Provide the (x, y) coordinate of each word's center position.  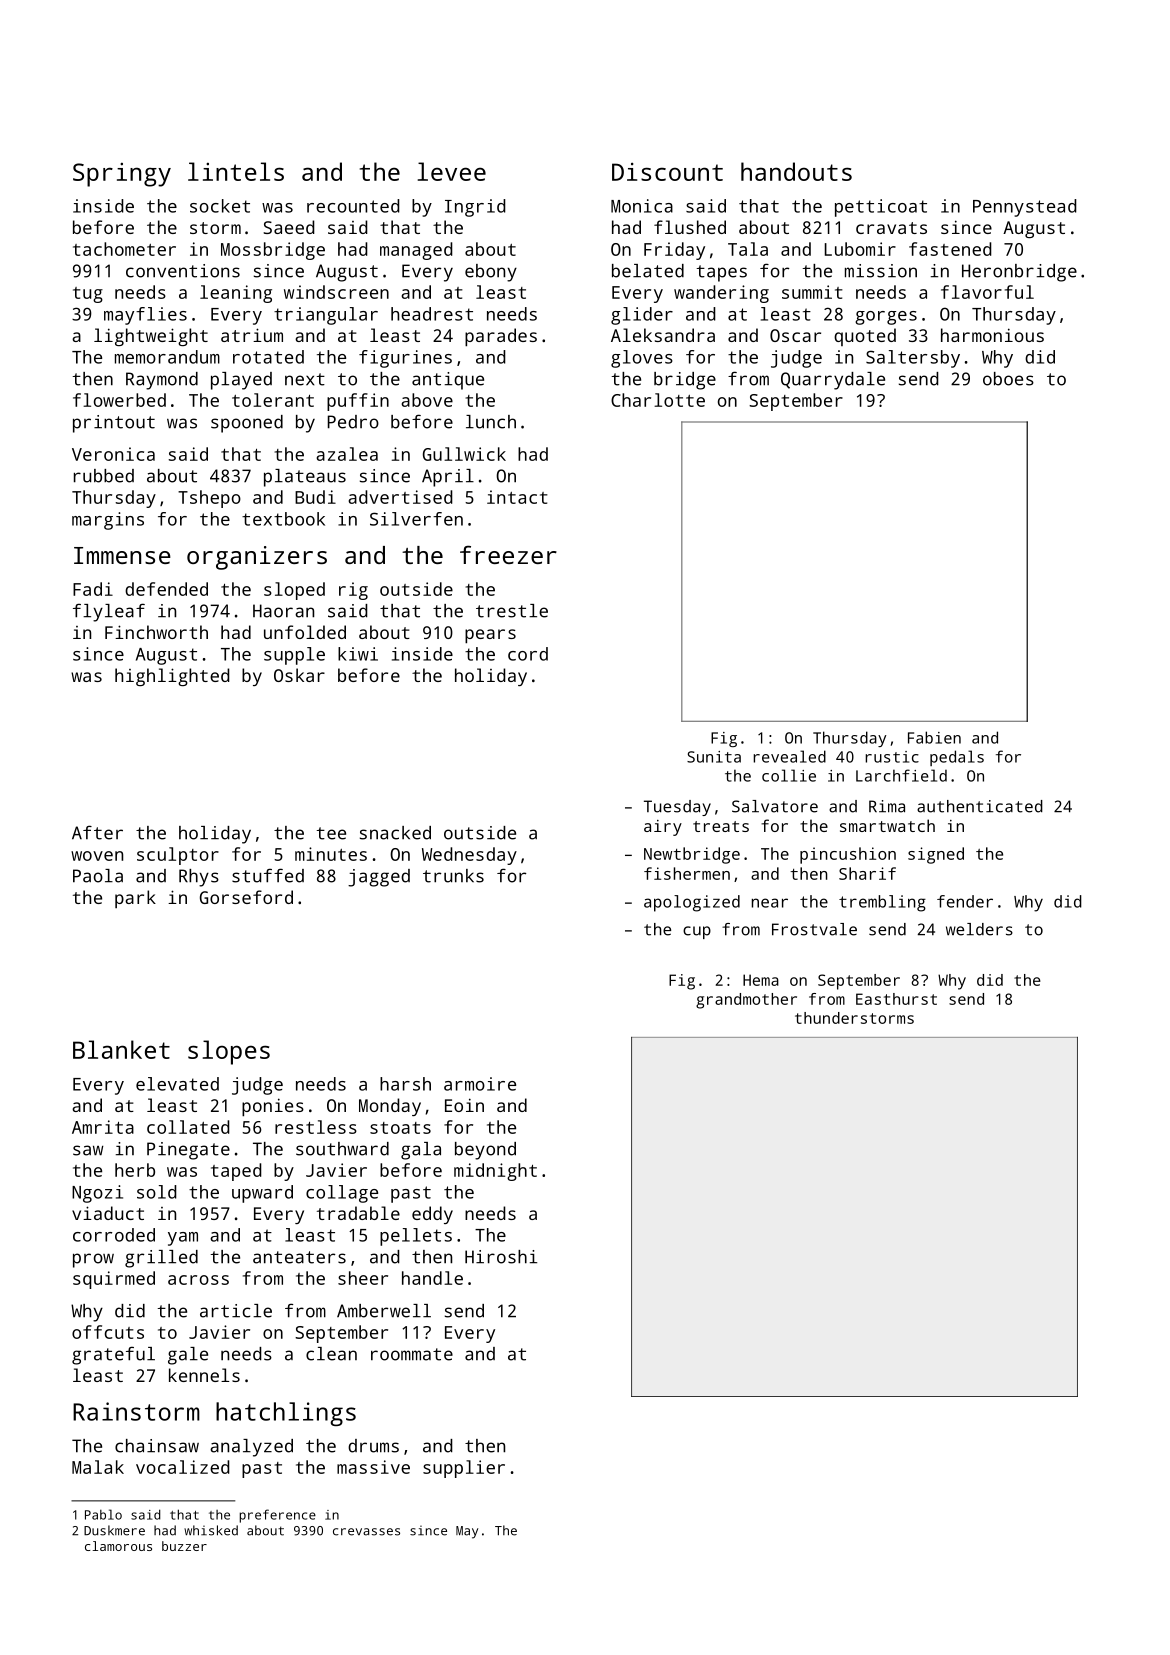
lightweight (151, 337)
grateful (113, 1355)
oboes (1008, 379)
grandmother (746, 1001)
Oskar (299, 675)
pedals (957, 758)
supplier (464, 1469)
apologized (692, 903)
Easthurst (896, 999)
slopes (229, 1052)
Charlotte (658, 400)
